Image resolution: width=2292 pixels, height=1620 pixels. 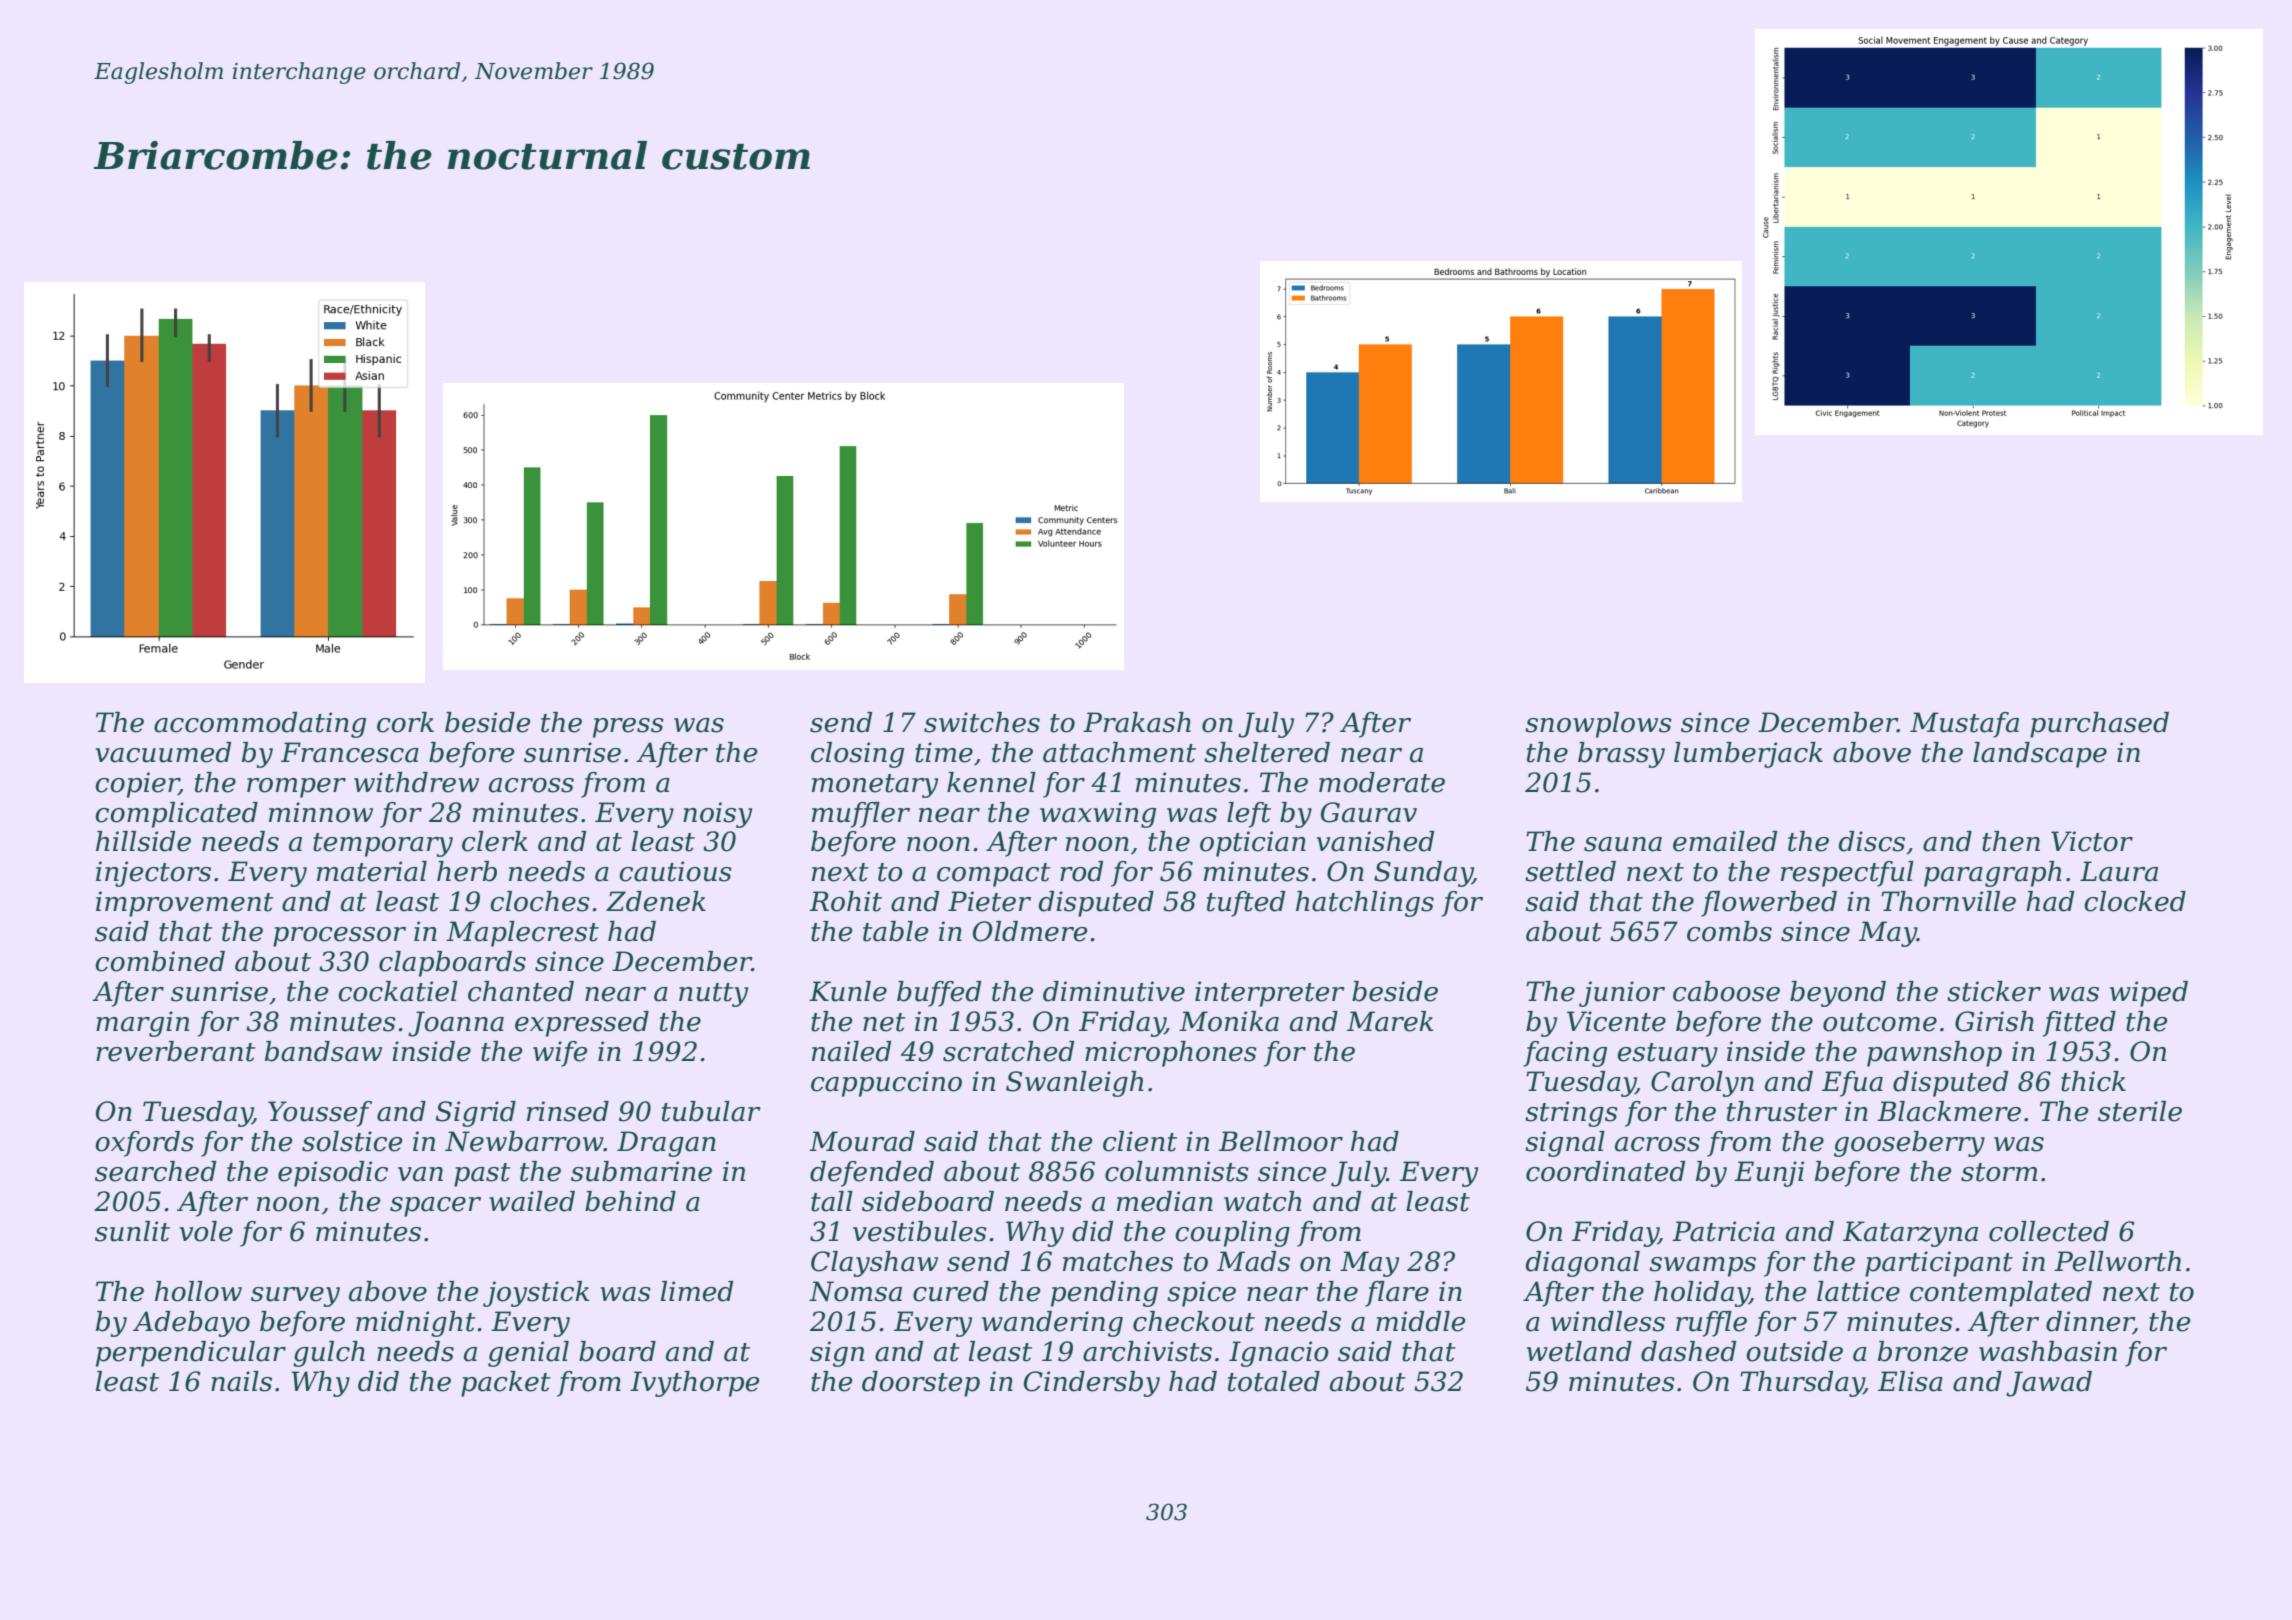 What do you see at coordinates (260, 725) in the screenshot?
I see `accommodating` at bounding box center [260, 725].
